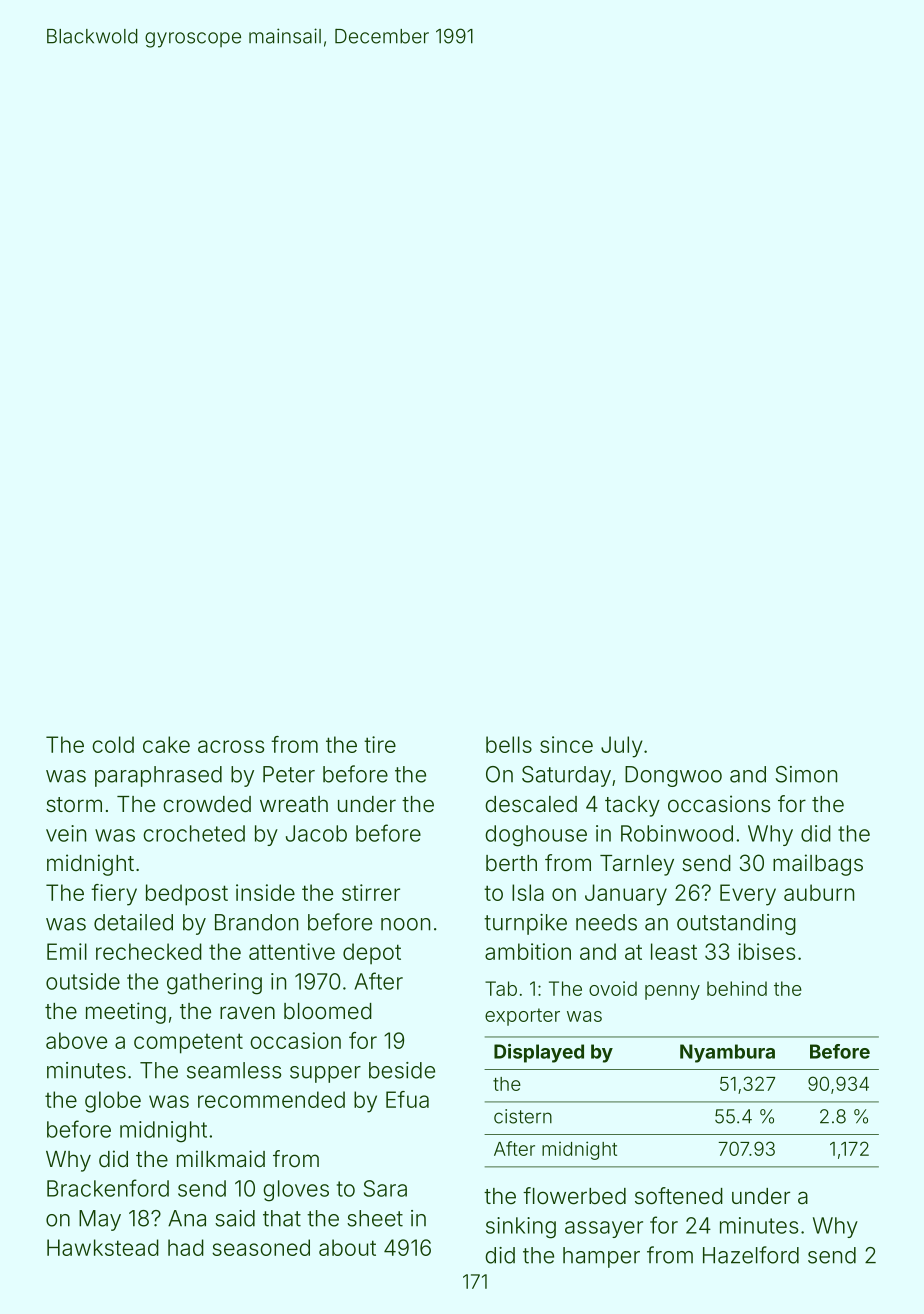 This page has width=924, height=1314. I want to click on meeting, so click(126, 1013).
